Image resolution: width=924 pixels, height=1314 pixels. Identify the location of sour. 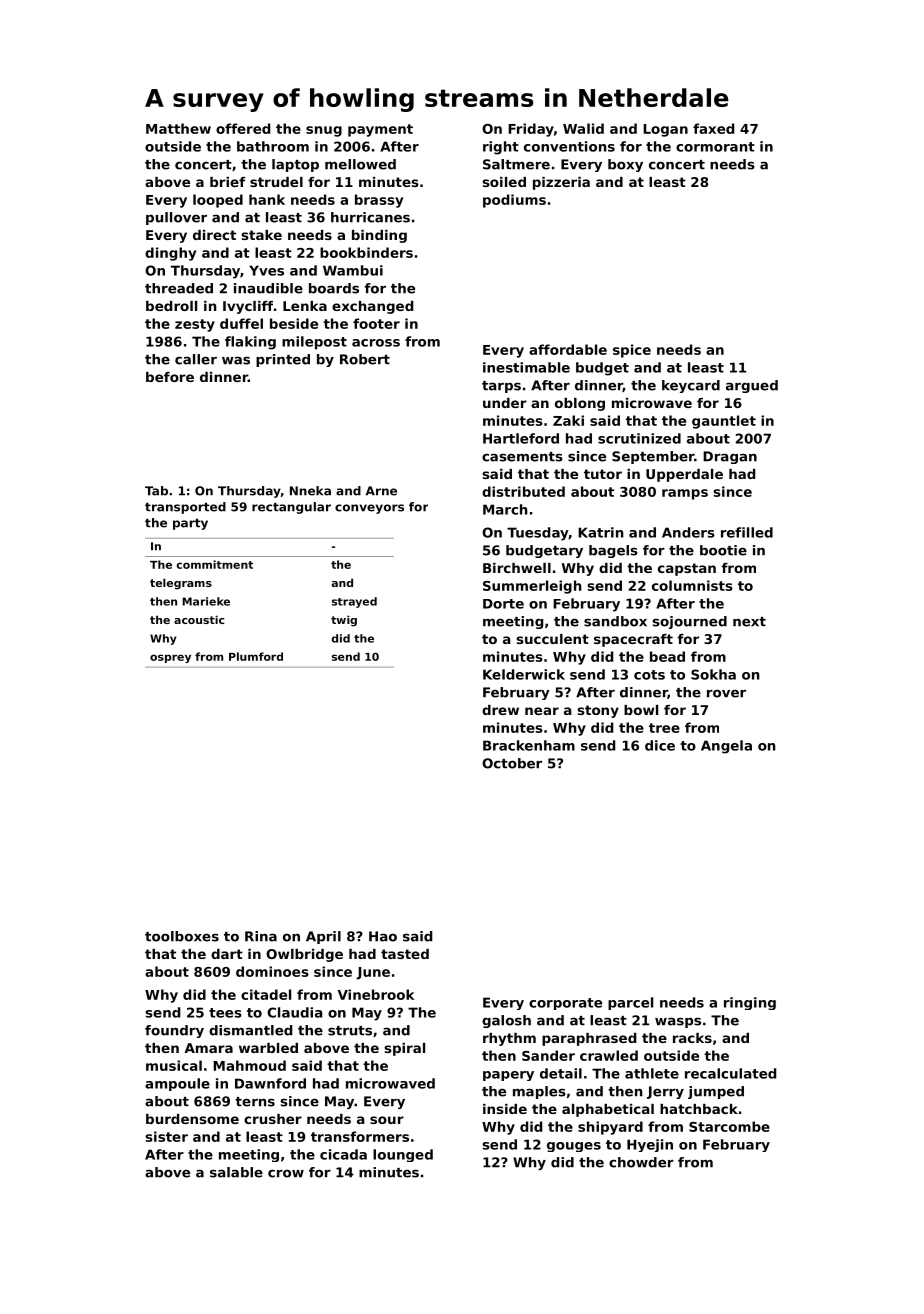
(387, 1120).
